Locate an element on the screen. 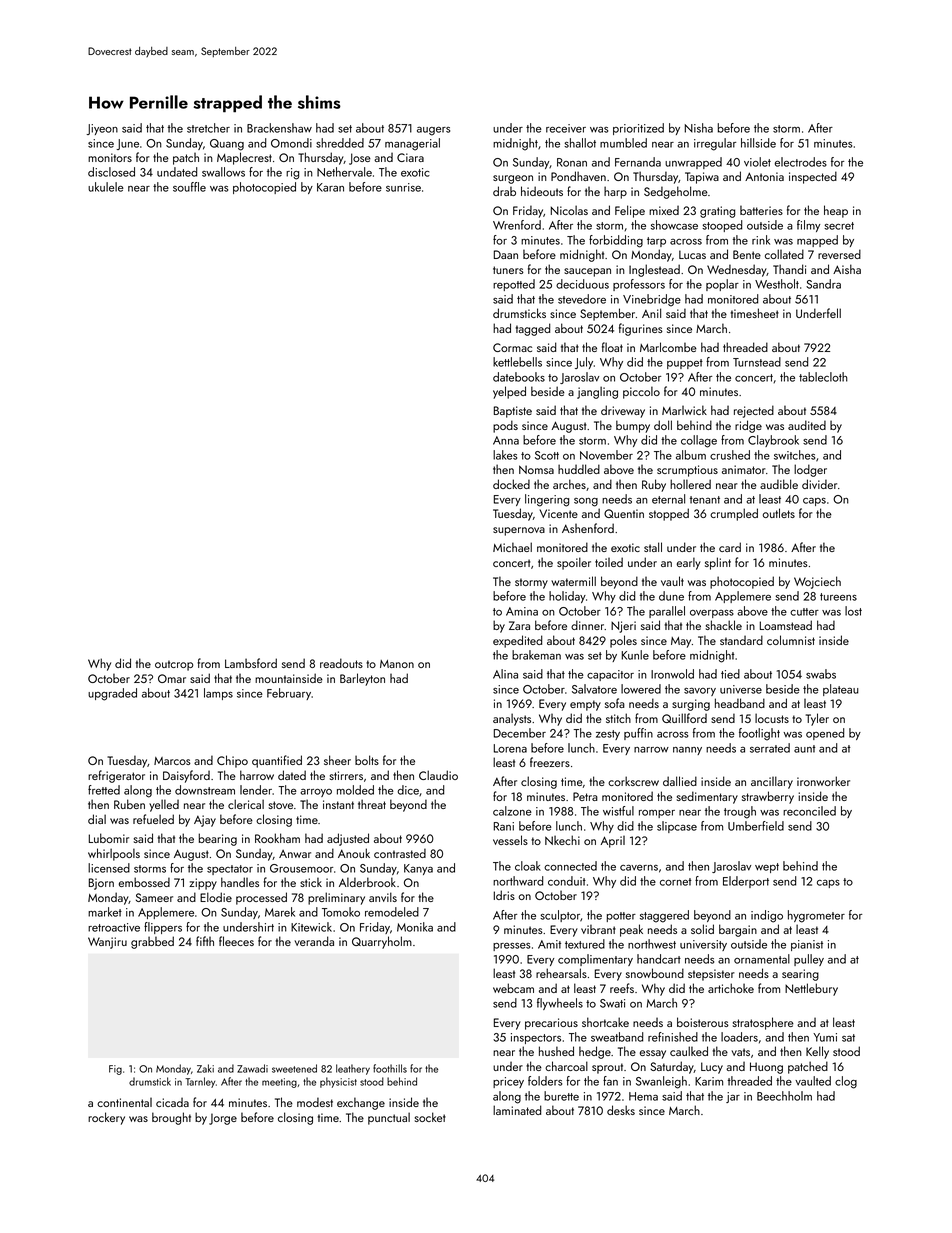 The height and width of the screenshot is (1233, 952). veranda is located at coordinates (314, 941).
